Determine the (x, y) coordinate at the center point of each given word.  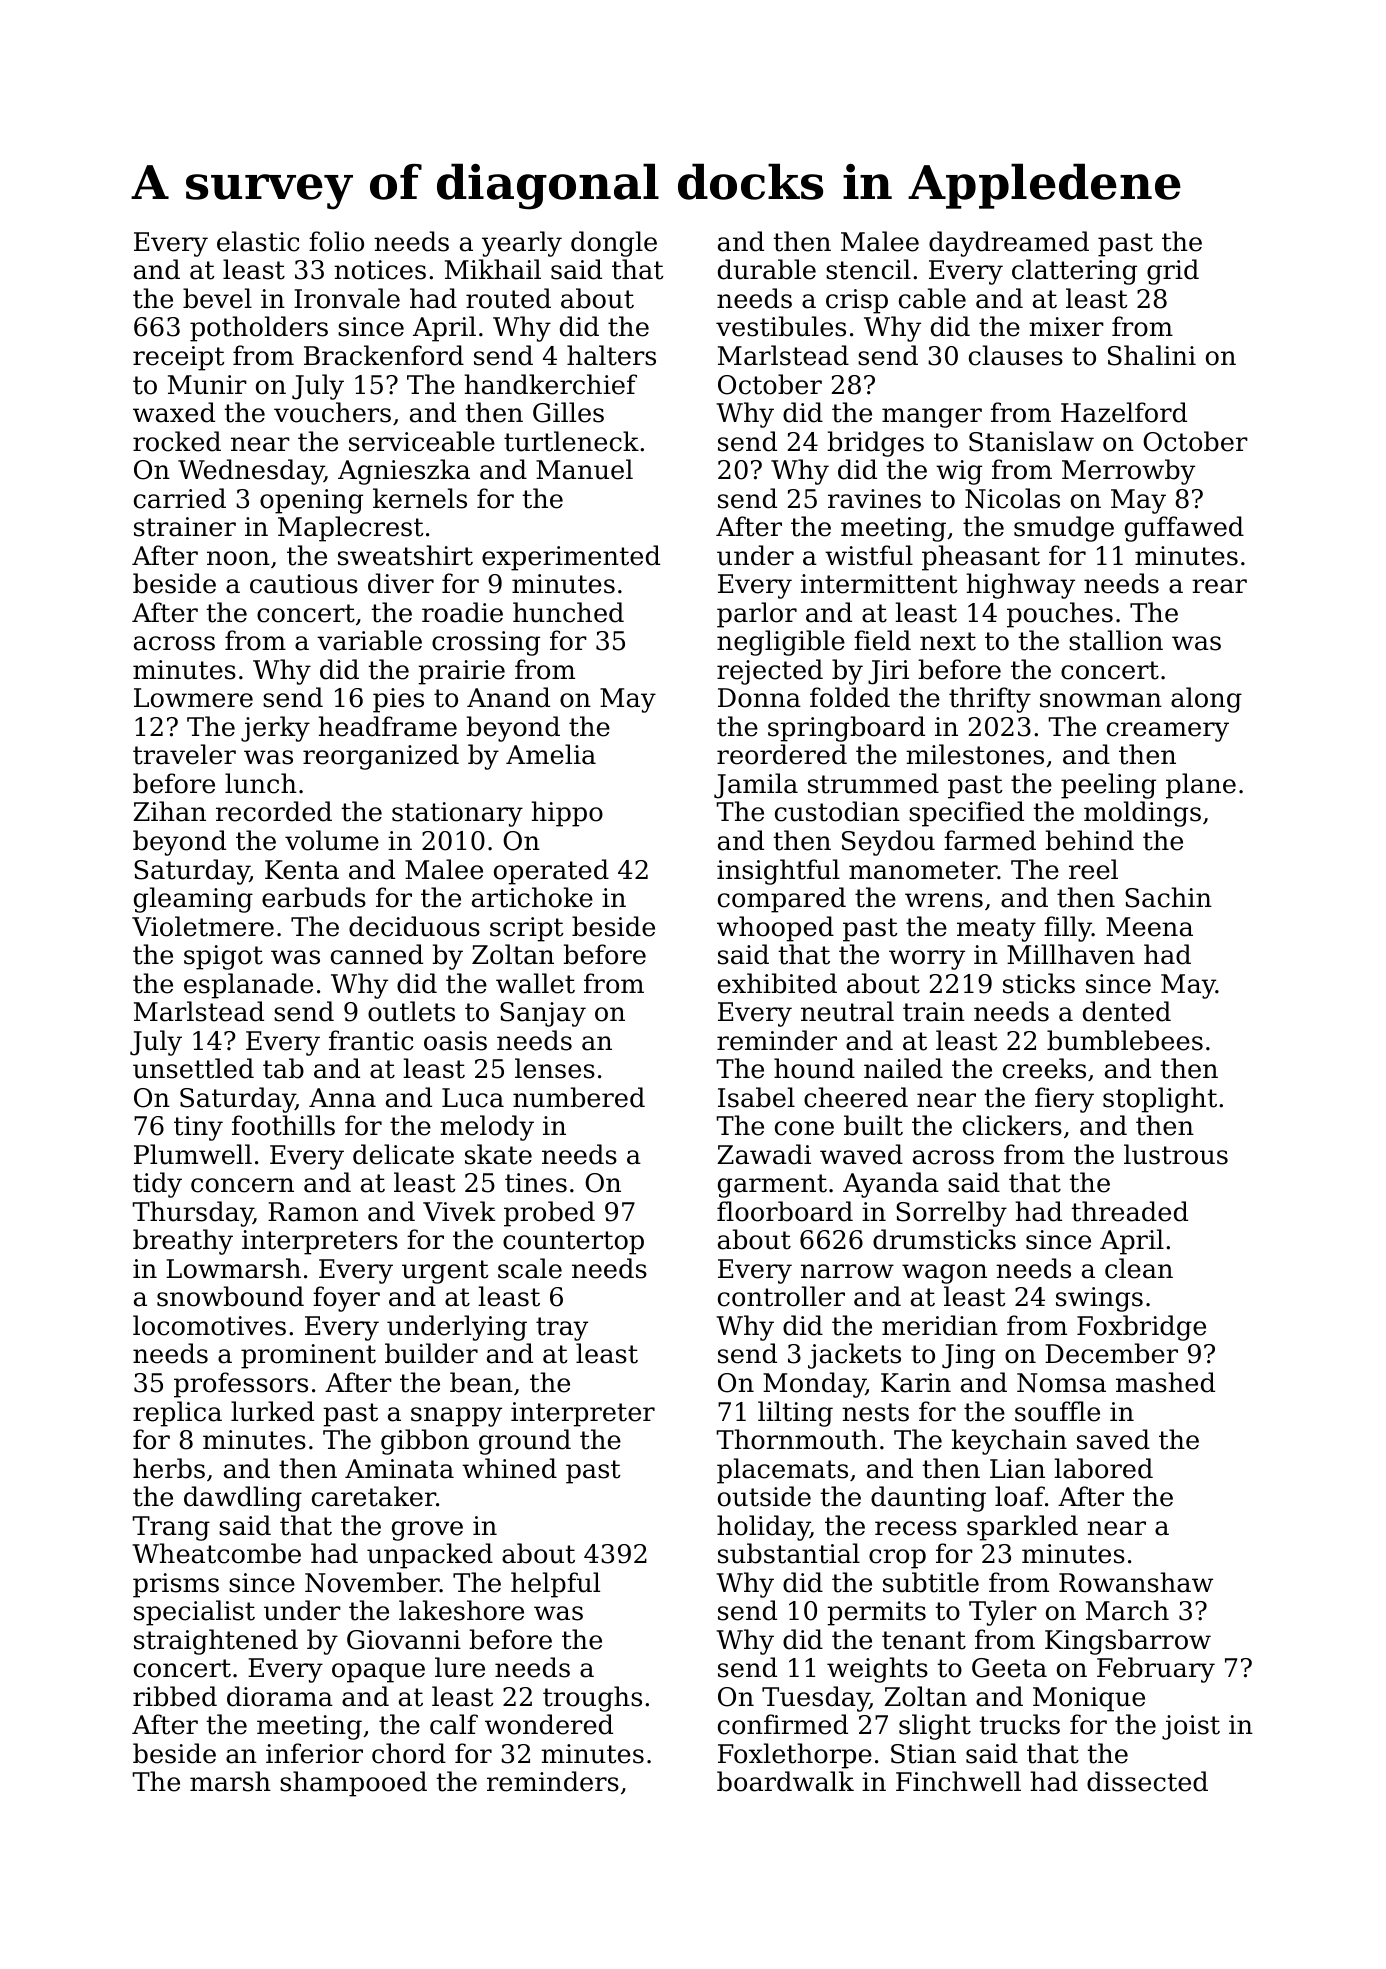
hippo (567, 814)
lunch (261, 783)
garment (772, 1186)
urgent (445, 1272)
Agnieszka (404, 472)
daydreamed (1009, 244)
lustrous (1176, 1154)
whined (509, 1468)
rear (1219, 586)
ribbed (175, 1696)
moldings (1142, 814)
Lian (1017, 1469)
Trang (171, 1528)
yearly (522, 244)
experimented (571, 558)
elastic (258, 241)
